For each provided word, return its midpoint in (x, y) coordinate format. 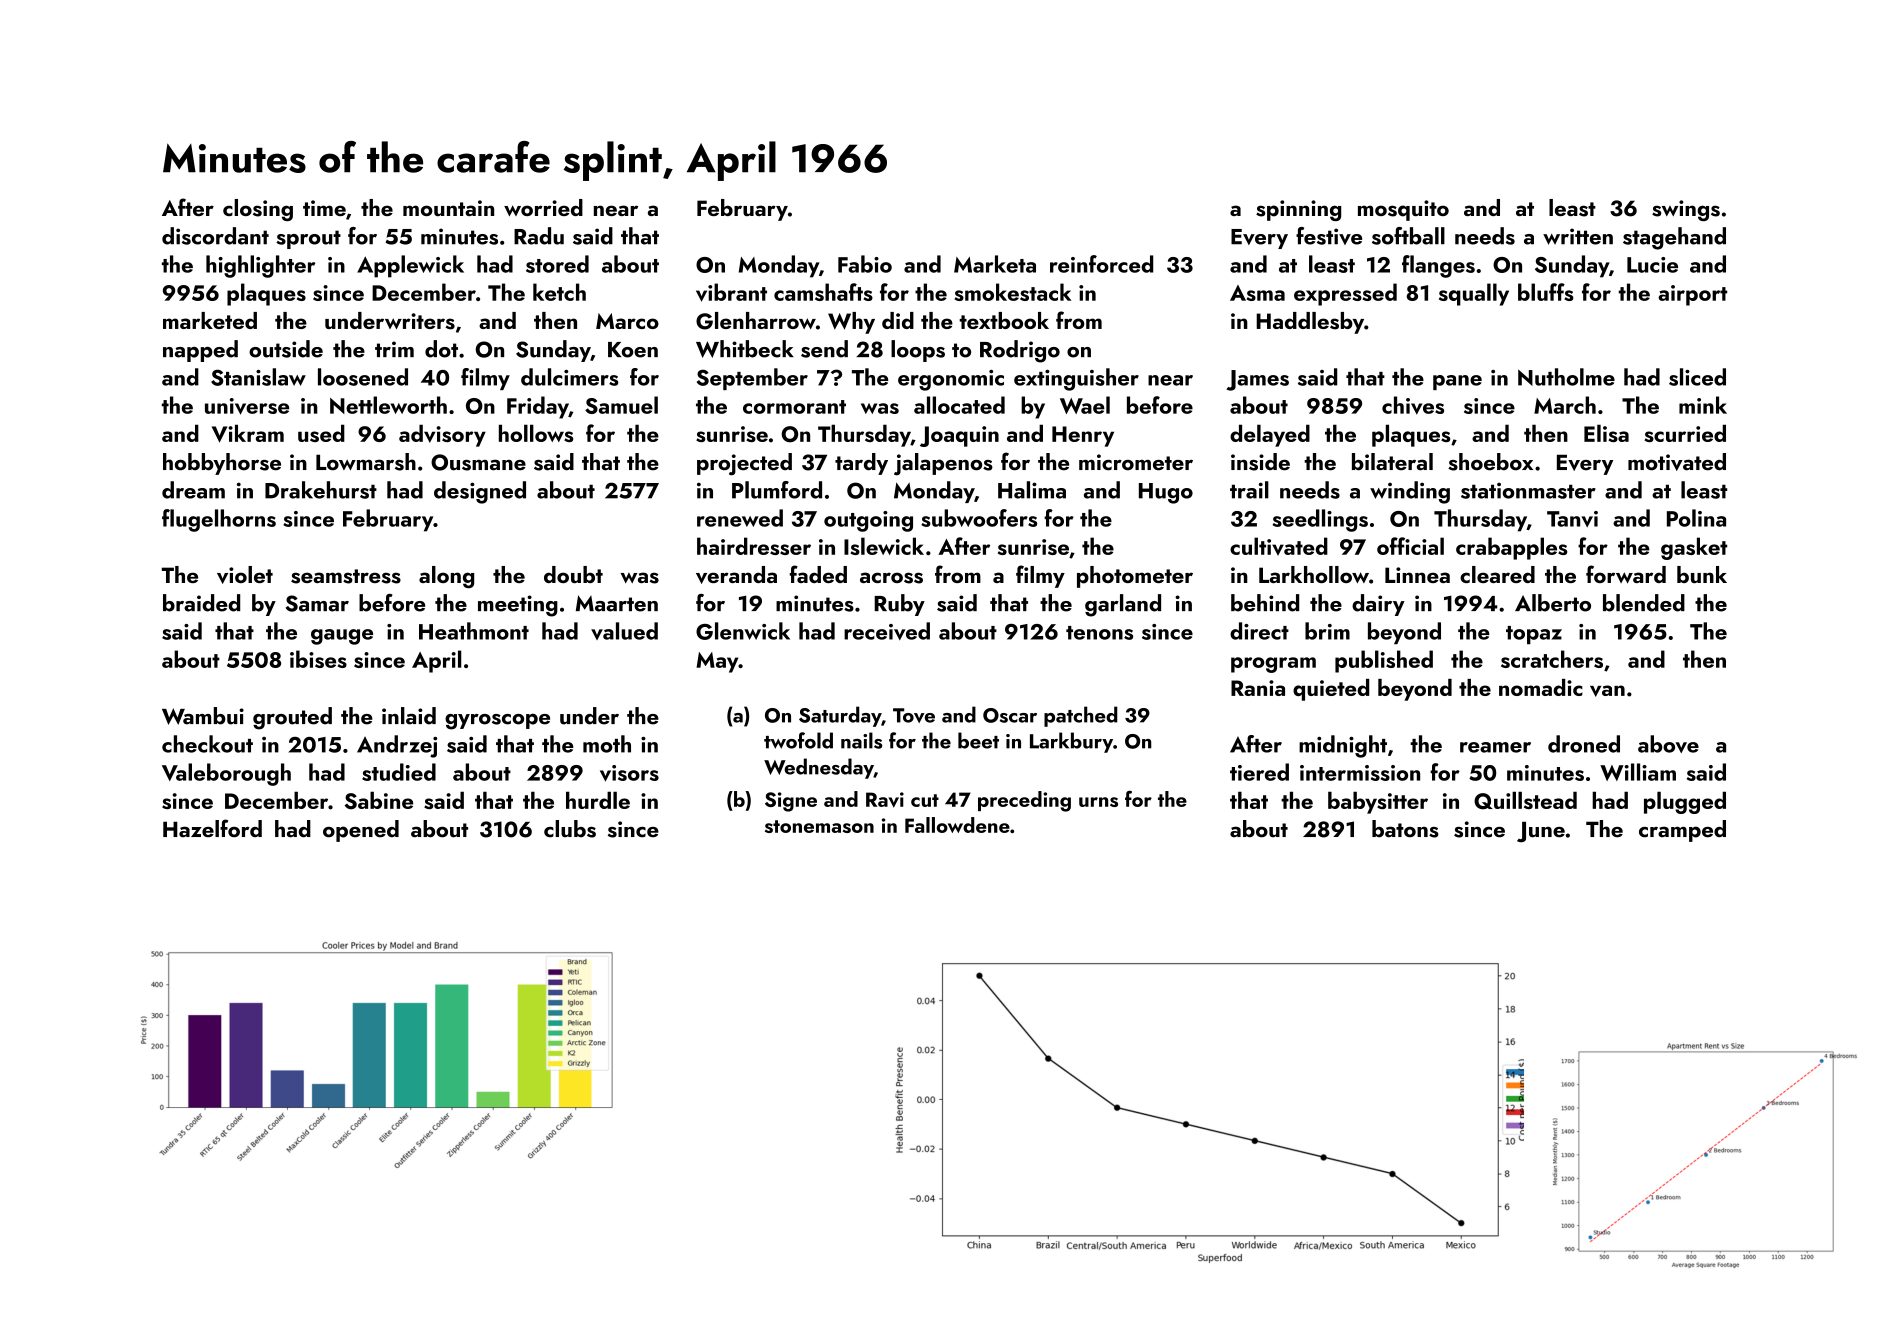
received (887, 631)
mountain (448, 208)
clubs (570, 829)
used (321, 433)
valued (624, 631)
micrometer (1136, 462)
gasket (1694, 548)
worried (543, 207)
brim (1327, 631)
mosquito (1403, 210)
